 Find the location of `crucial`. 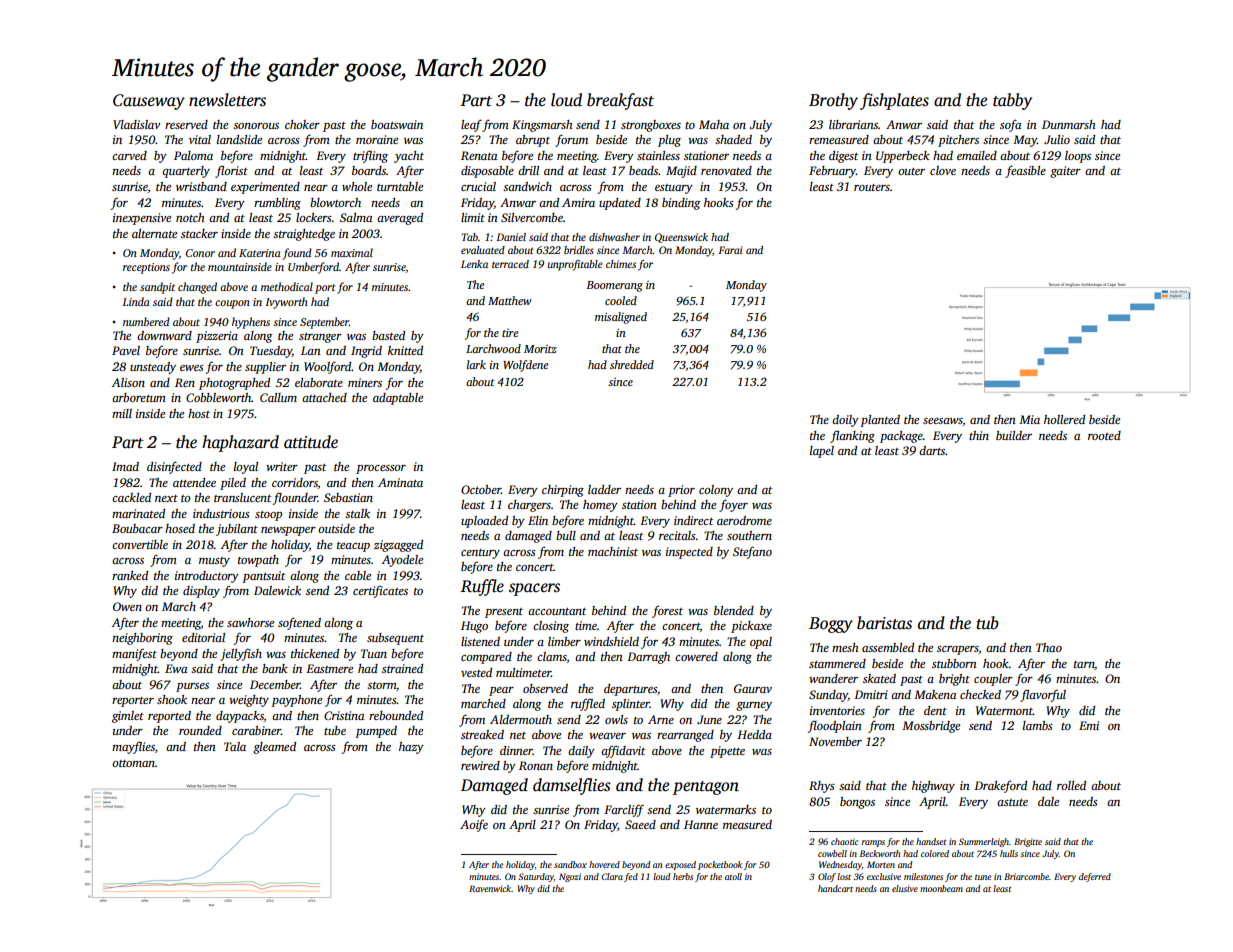

crucial is located at coordinates (478, 186).
